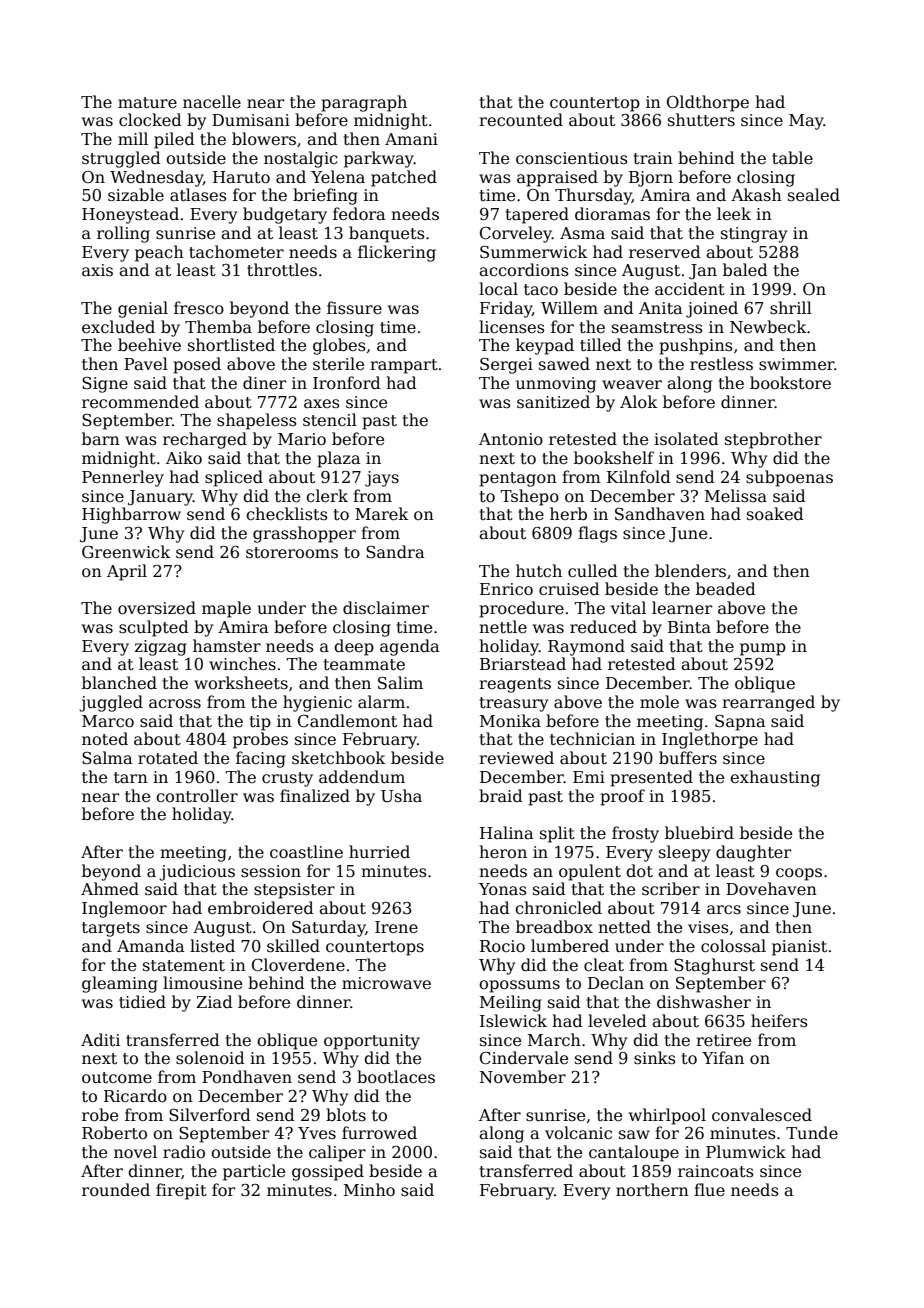 The width and height of the document is (924, 1308). What do you see at coordinates (521, 120) in the document?
I see `recounted` at bounding box center [521, 120].
